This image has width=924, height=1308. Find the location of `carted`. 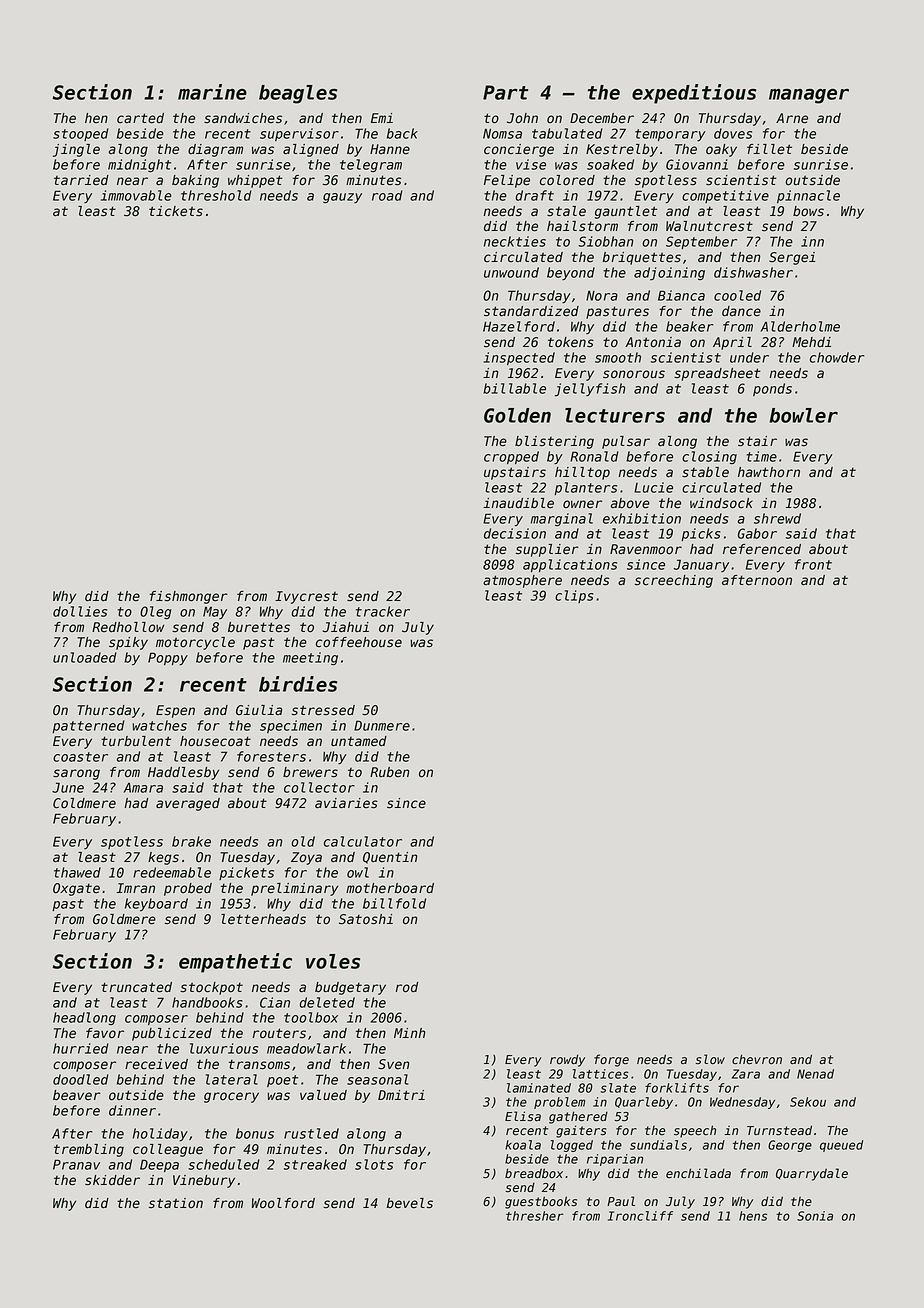

carted is located at coordinates (140, 118).
